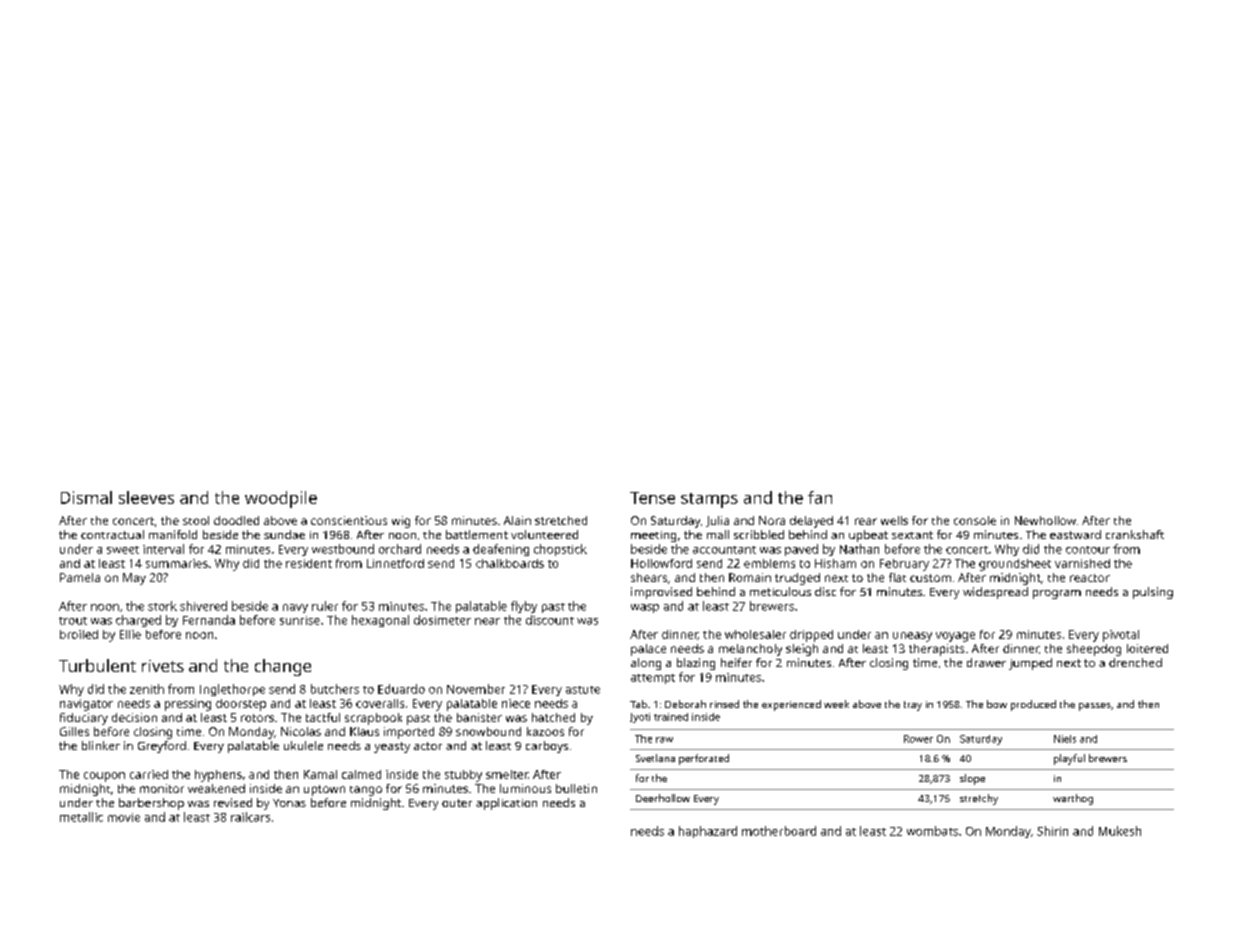 The width and height of the image is (1233, 952). Describe the element at coordinates (281, 499) in the image. I see `woodpile` at that location.
